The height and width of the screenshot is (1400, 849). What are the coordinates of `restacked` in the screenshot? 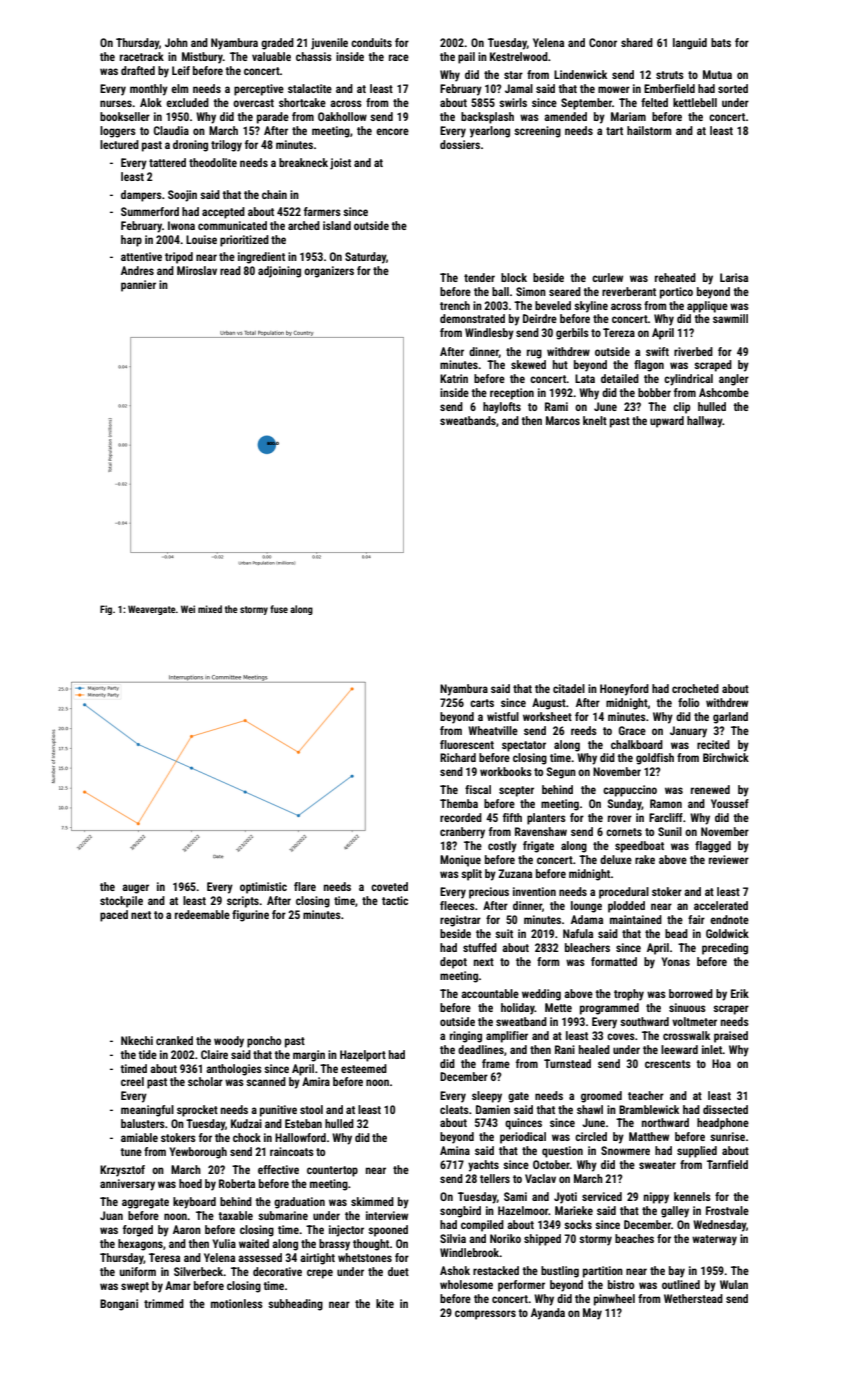 It's located at (496, 1270).
